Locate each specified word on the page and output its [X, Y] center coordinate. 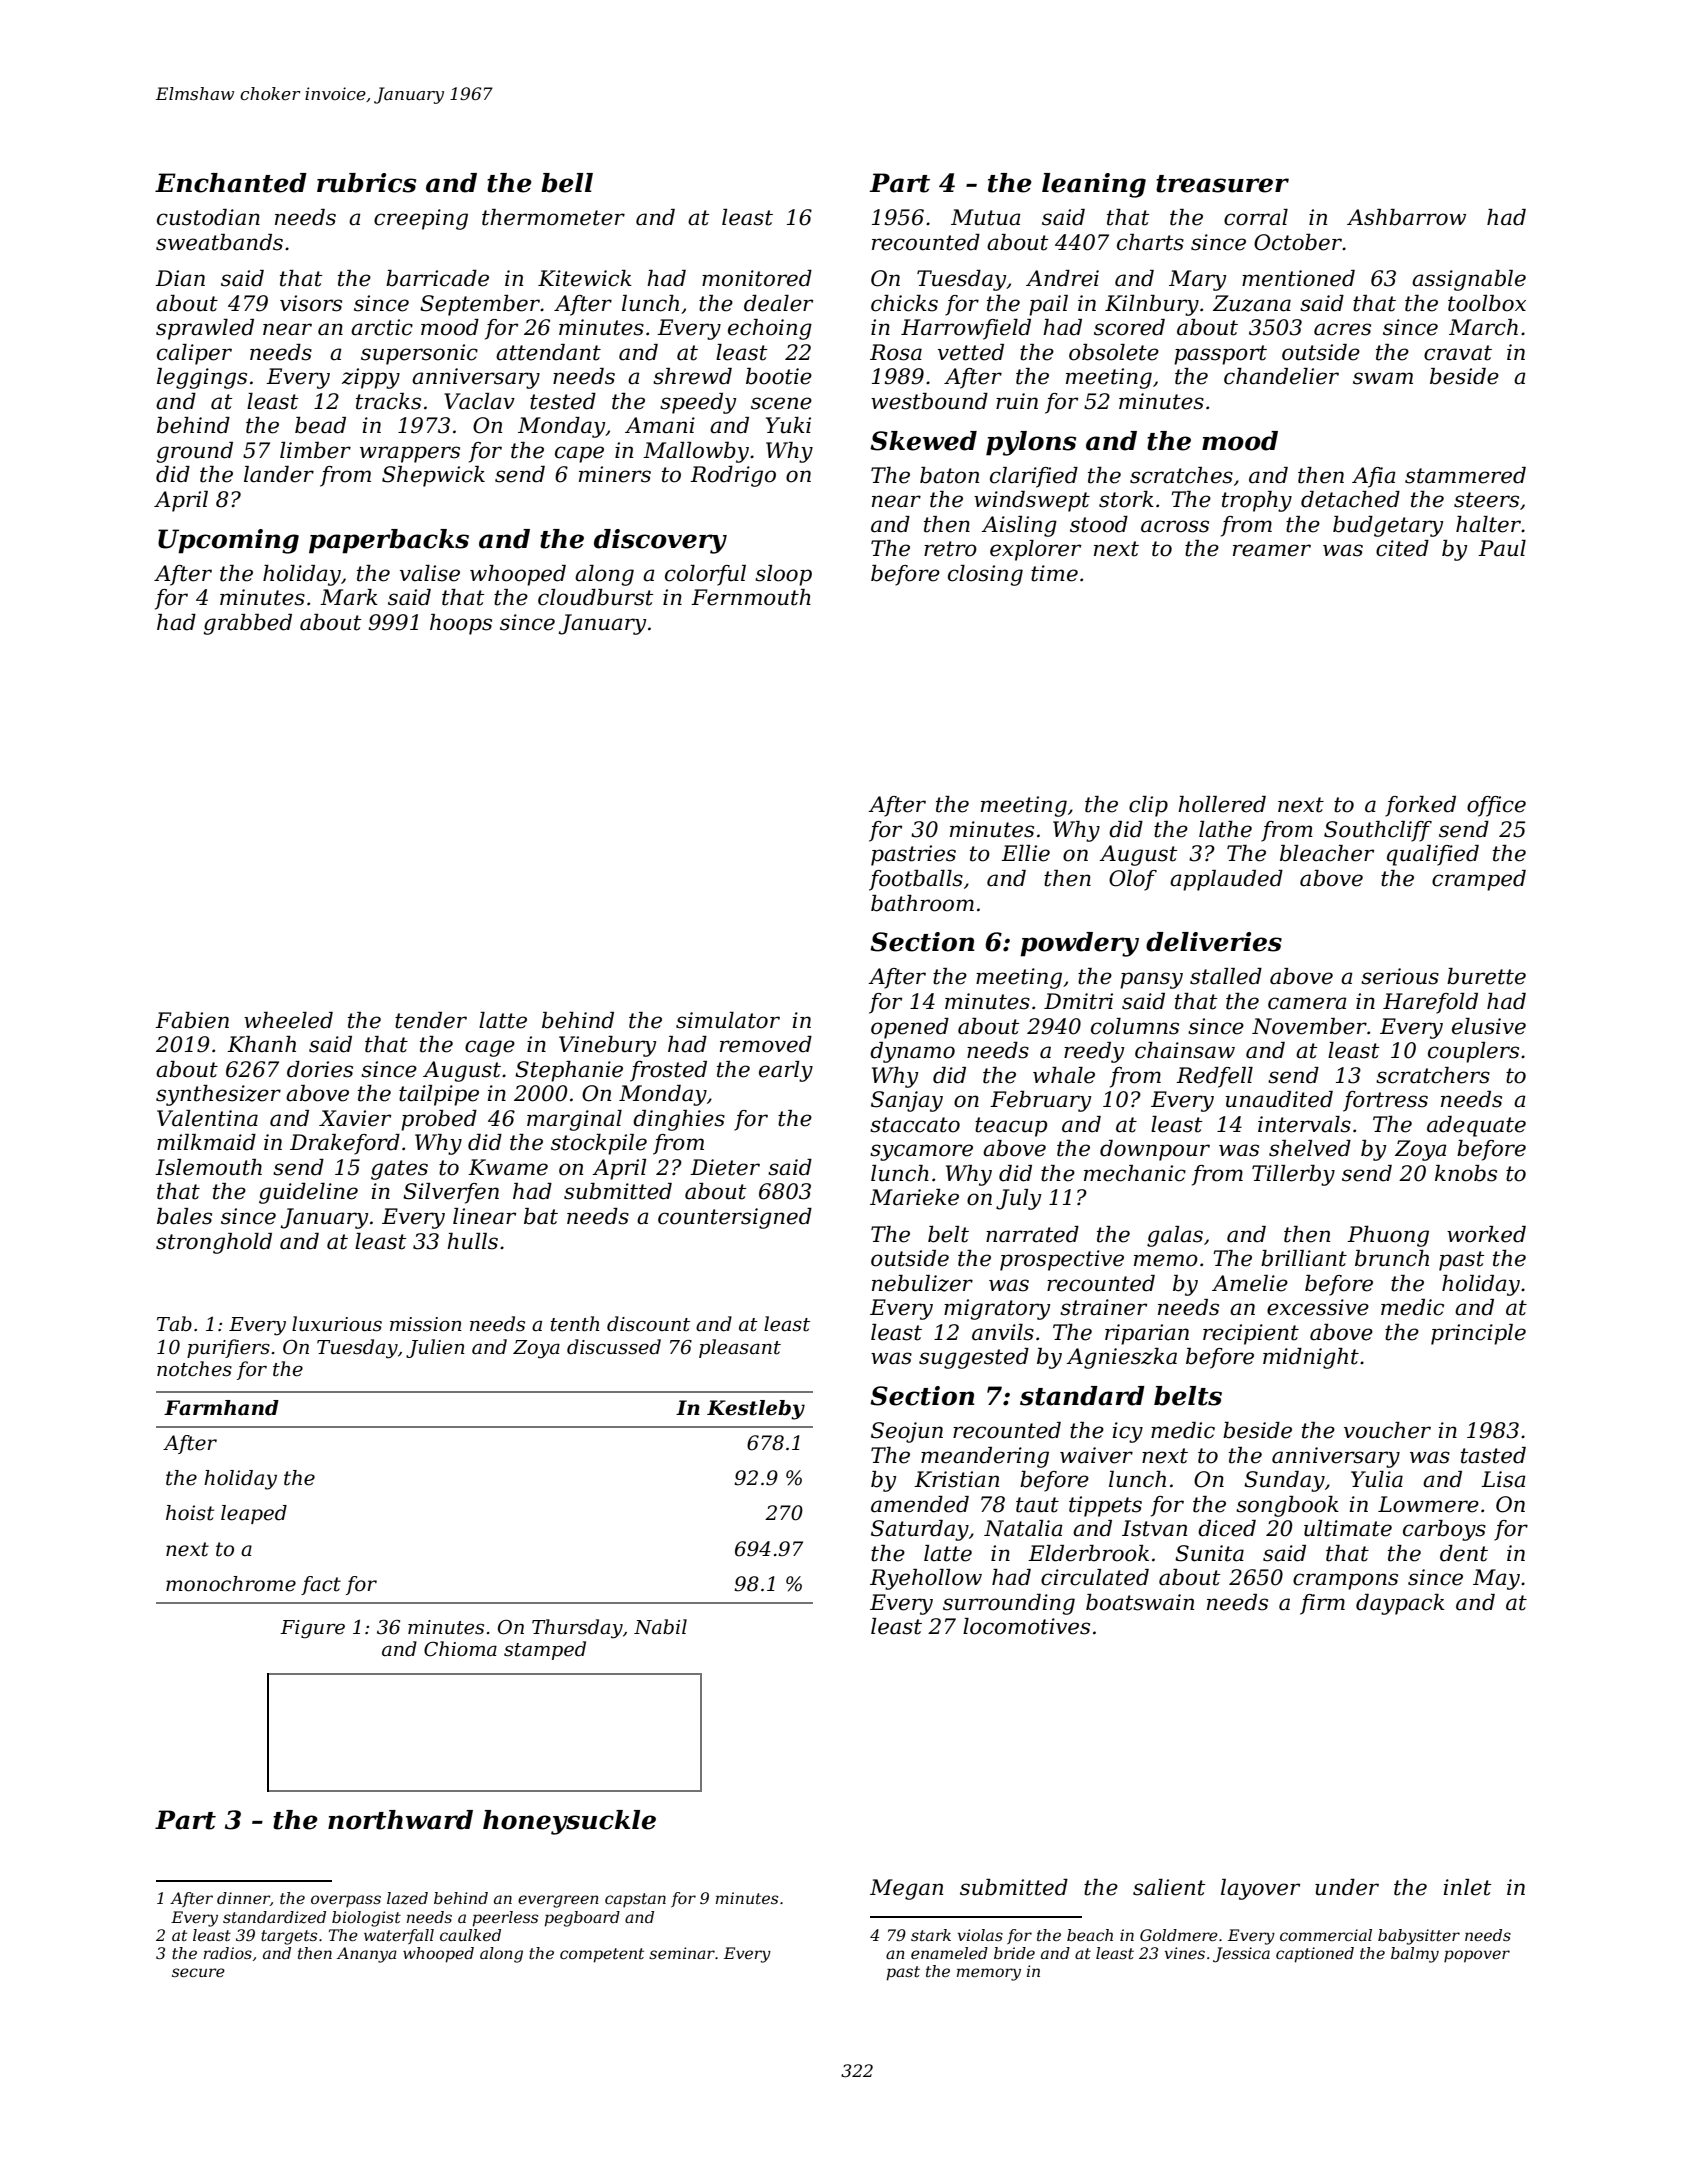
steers [1486, 500]
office [1496, 806]
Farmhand [221, 1408]
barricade [437, 278]
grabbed [248, 624]
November [1309, 1026]
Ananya [367, 1955]
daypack [1400, 1604]
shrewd [692, 376]
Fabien [192, 1020]
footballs [916, 880]
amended [920, 1504]
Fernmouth [751, 597]
